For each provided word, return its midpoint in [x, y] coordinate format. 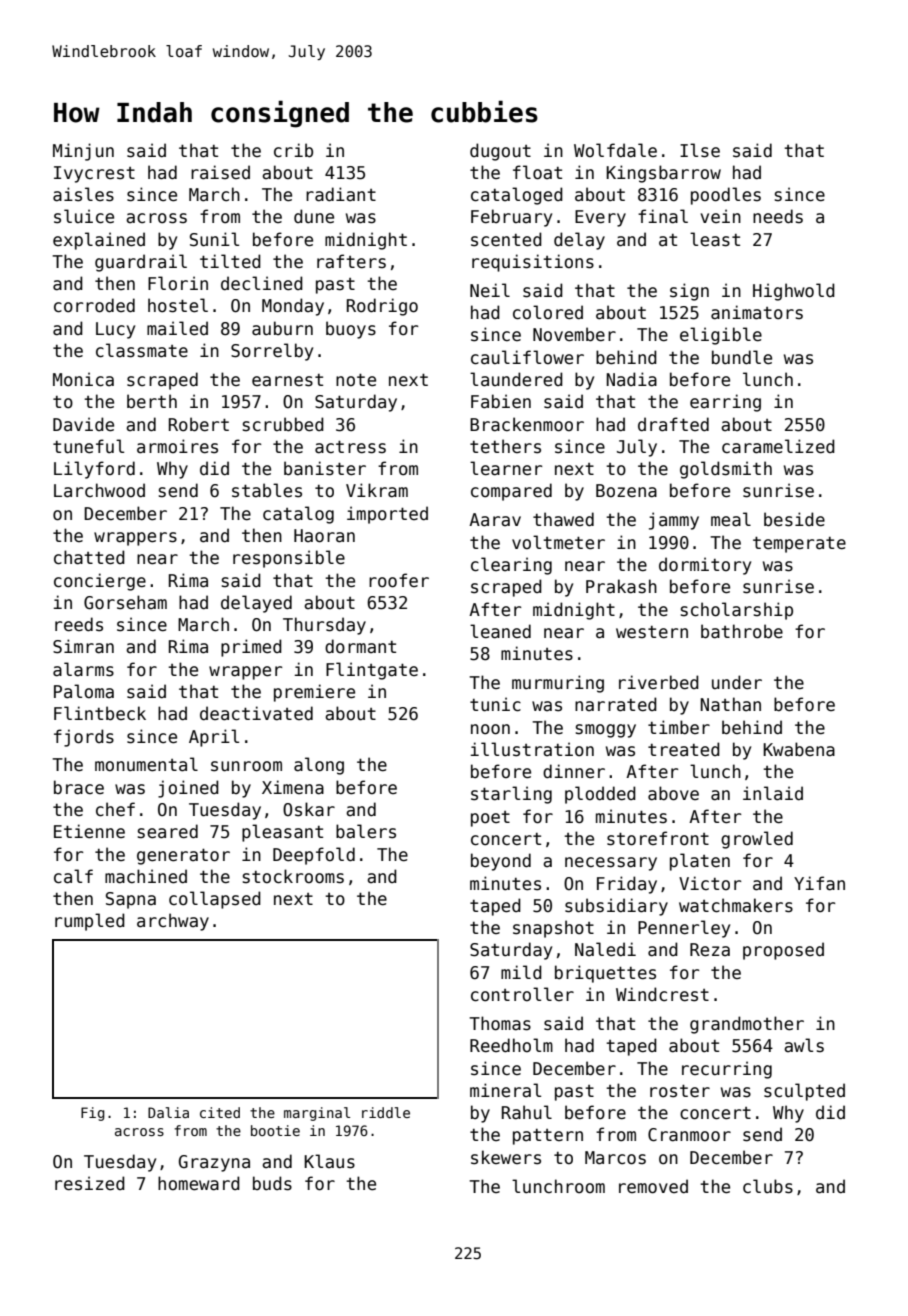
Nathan [731, 704]
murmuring [558, 684]
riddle [386, 1112]
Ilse [700, 150]
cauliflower [527, 357]
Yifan [819, 883]
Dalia [168, 1112]
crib [293, 150]
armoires [177, 446]
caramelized [778, 446]
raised [220, 172]
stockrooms [293, 876]
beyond [501, 862]
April [214, 738]
